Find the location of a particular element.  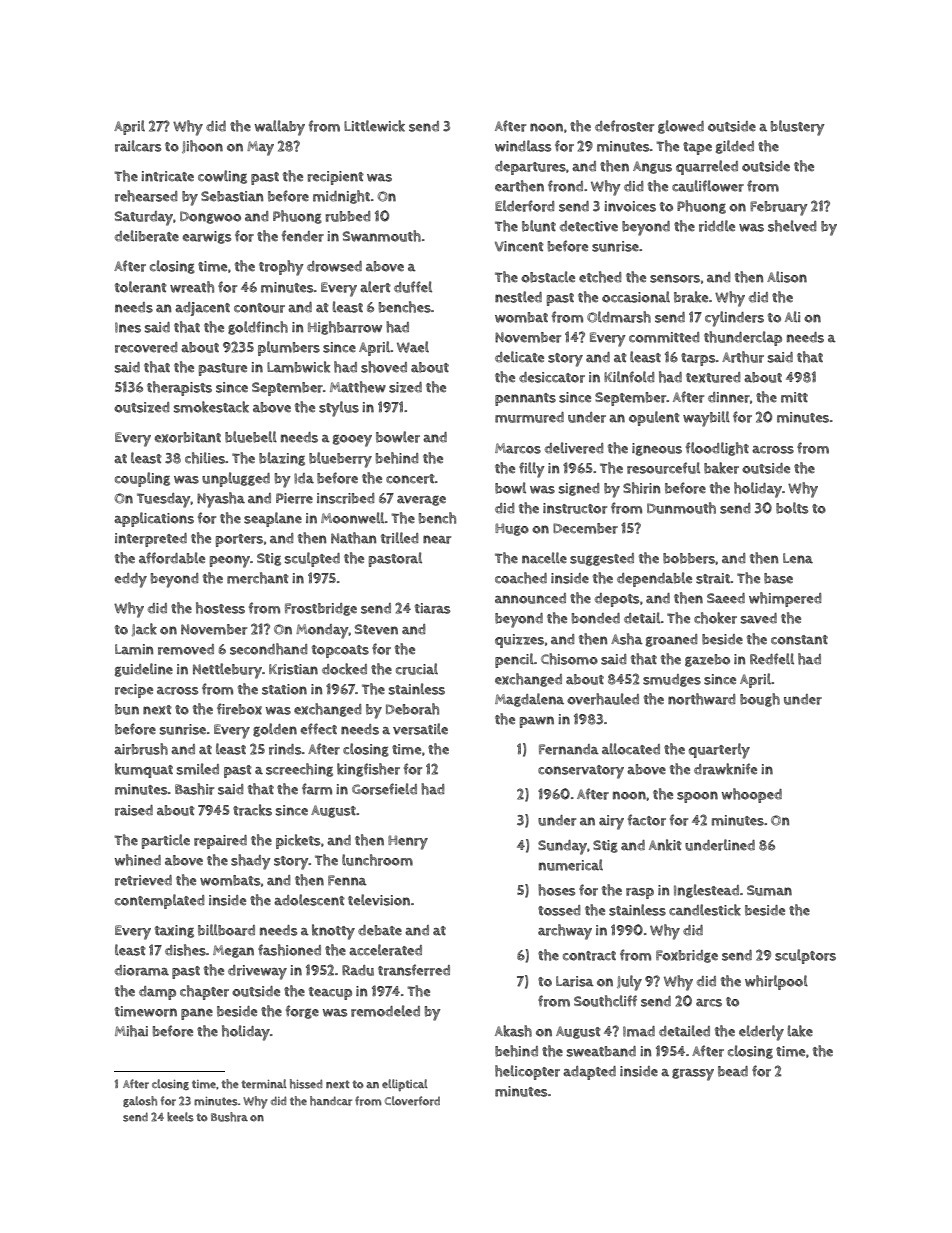

Arthur is located at coordinates (743, 357).
